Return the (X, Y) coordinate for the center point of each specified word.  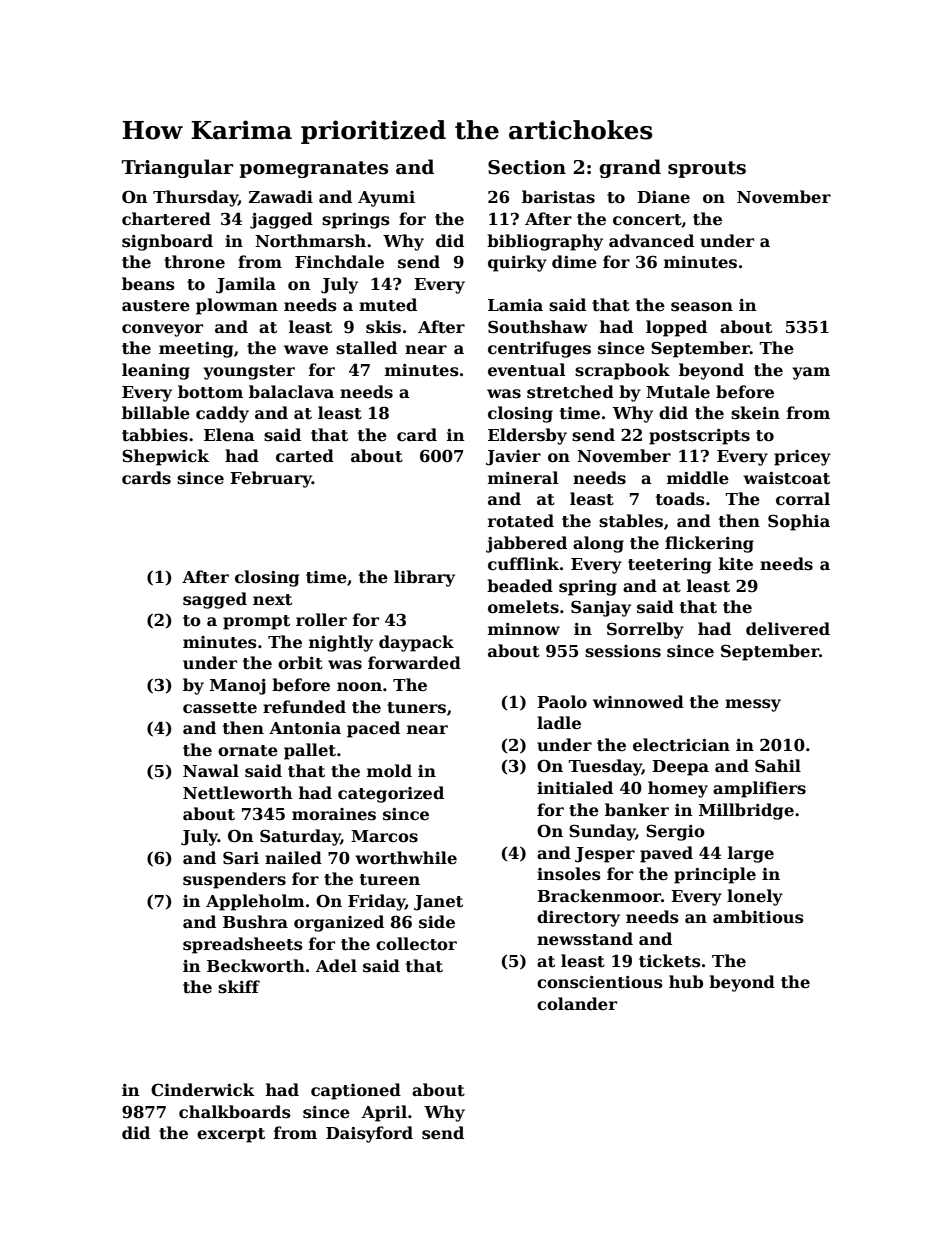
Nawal (211, 770)
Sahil (778, 766)
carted (305, 456)
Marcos (384, 836)
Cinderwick (203, 1090)
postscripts (699, 437)
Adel (336, 966)
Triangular (177, 168)
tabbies (155, 435)
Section (527, 167)
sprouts (707, 169)
